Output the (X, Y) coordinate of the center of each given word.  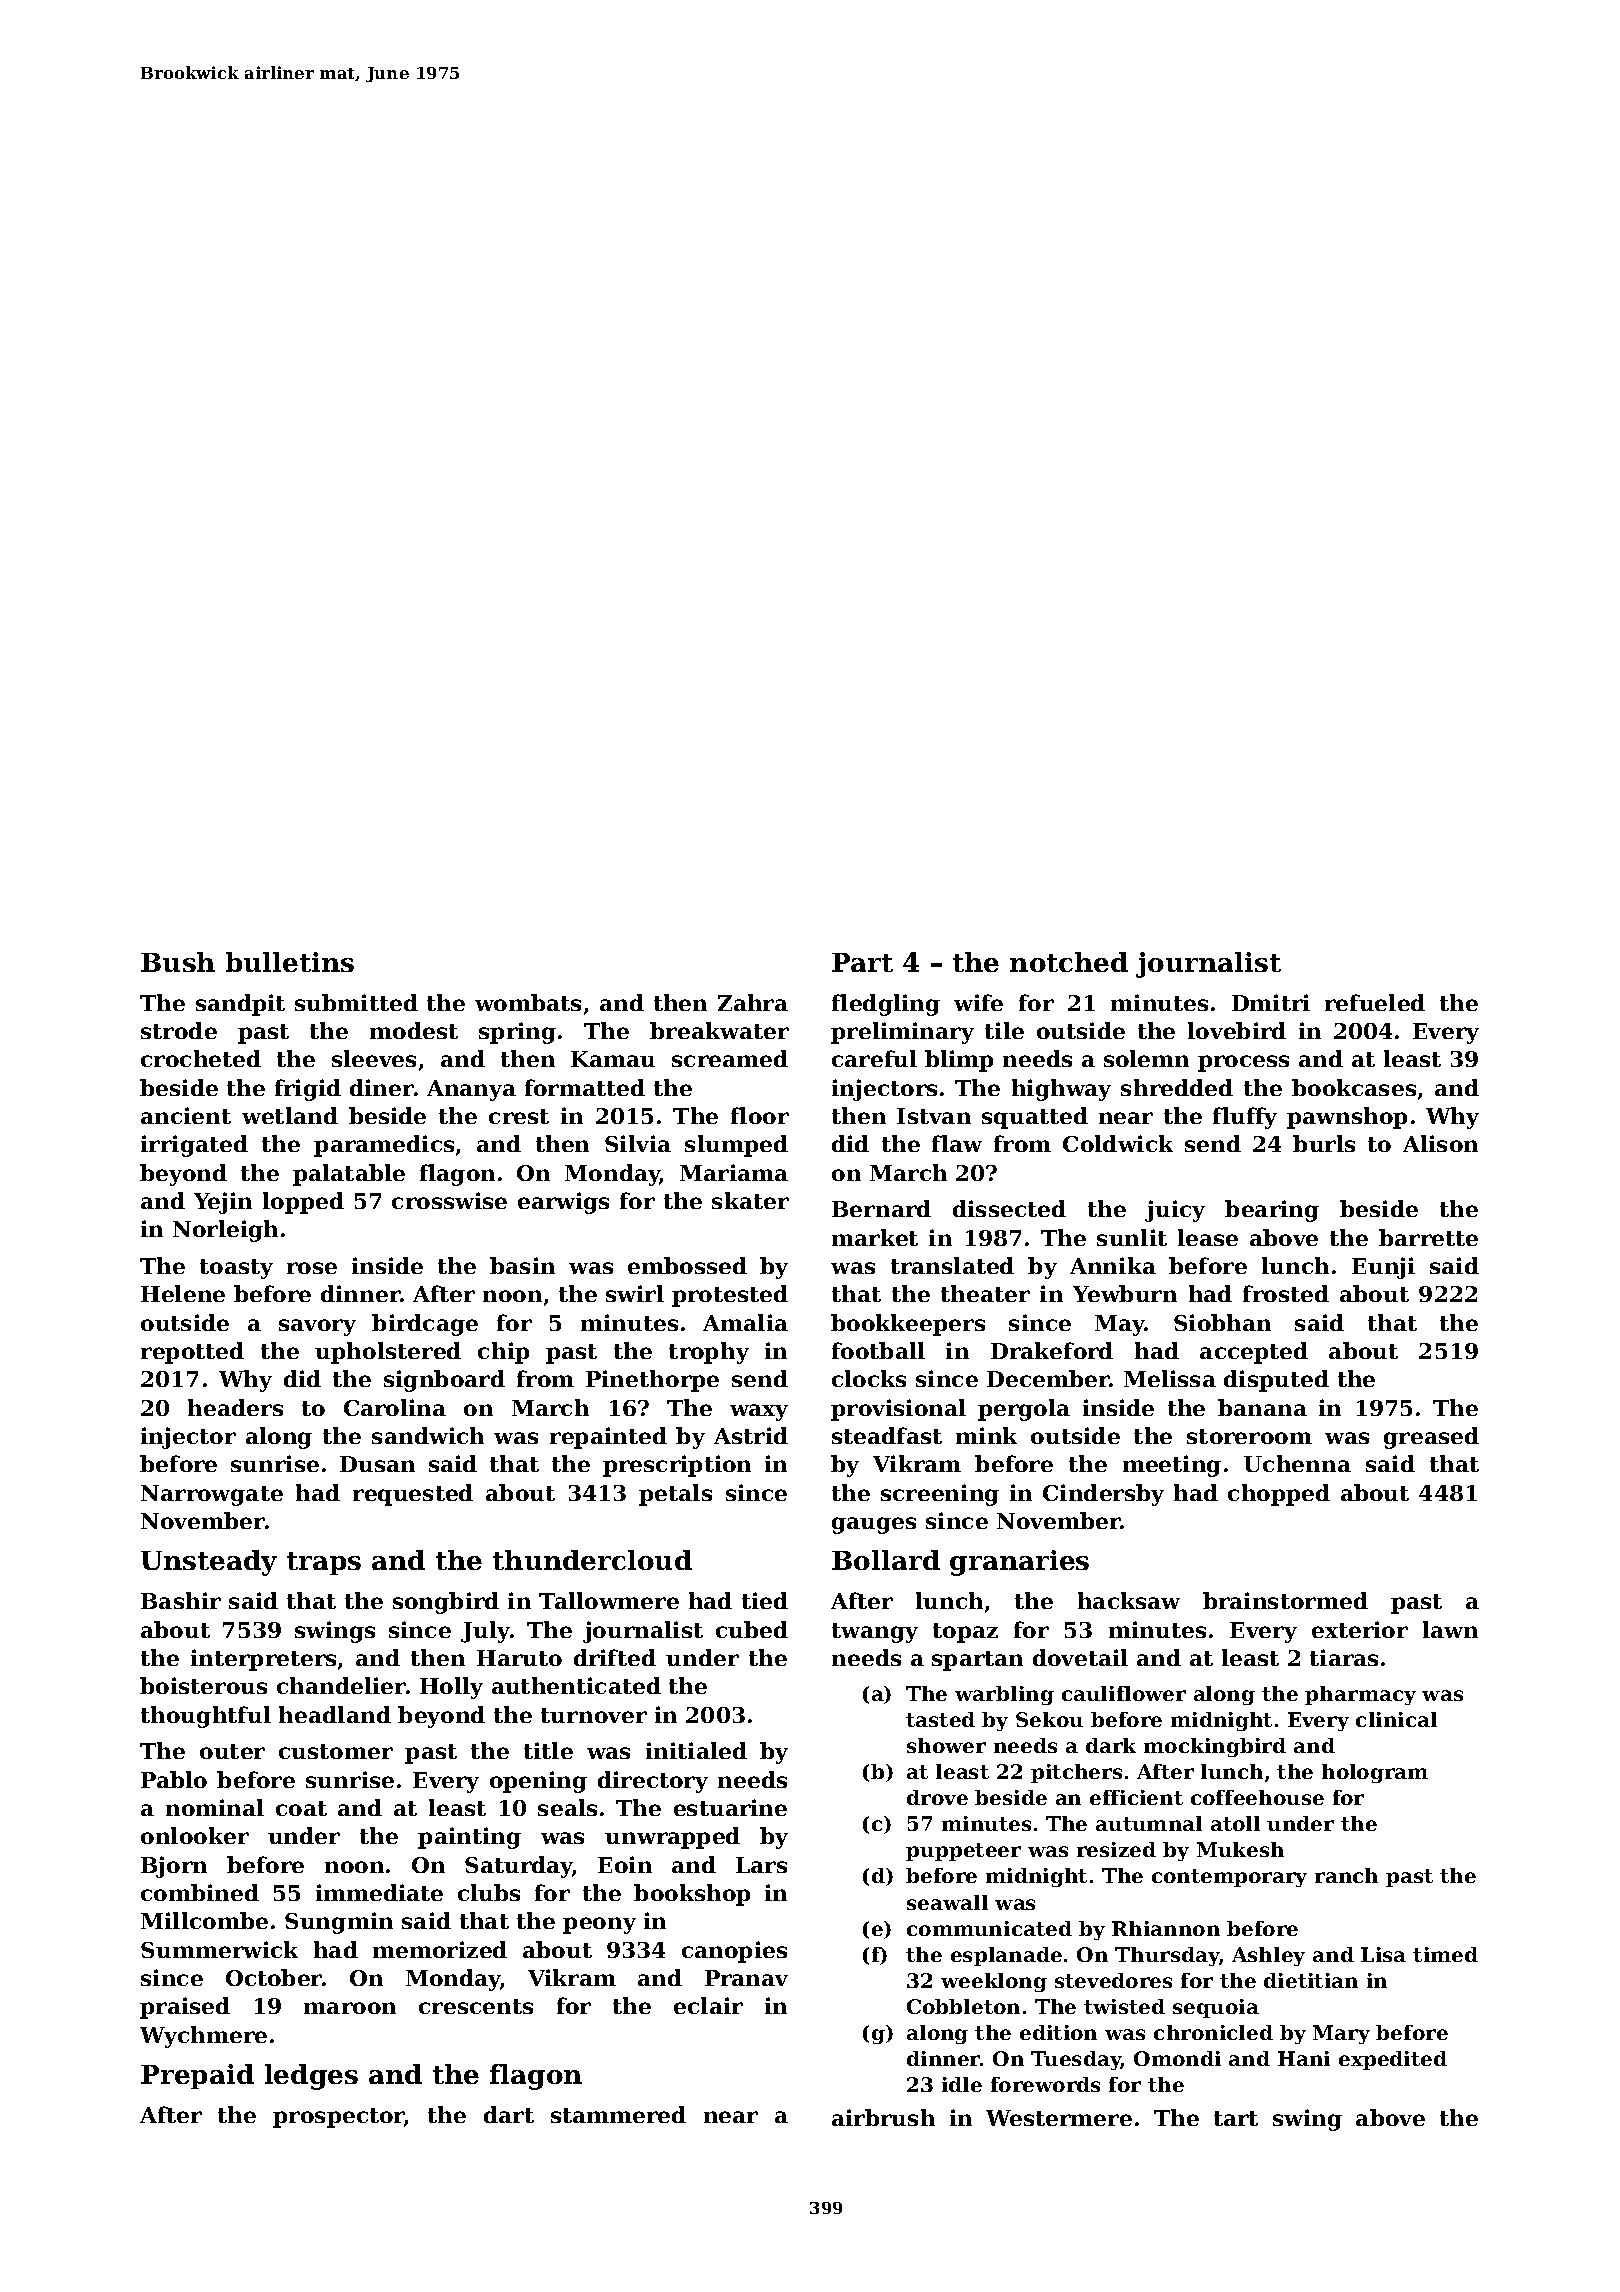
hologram (1375, 1773)
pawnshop (1347, 1118)
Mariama (734, 1172)
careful (874, 1058)
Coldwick (1118, 1143)
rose (312, 1268)
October (274, 1977)
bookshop (692, 1895)
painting (469, 1838)
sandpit (240, 1005)
